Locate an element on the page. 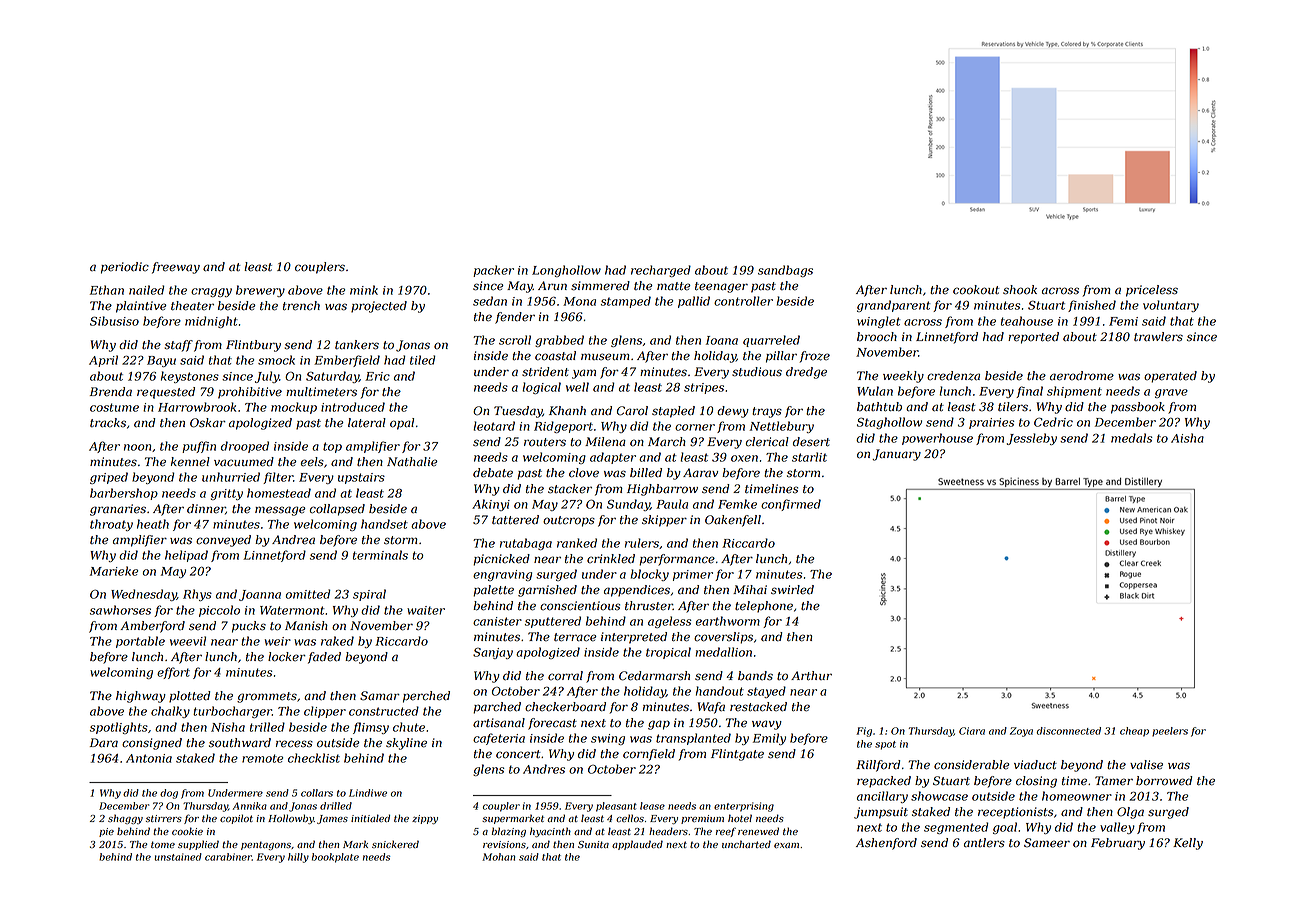  blazing is located at coordinates (509, 832).
